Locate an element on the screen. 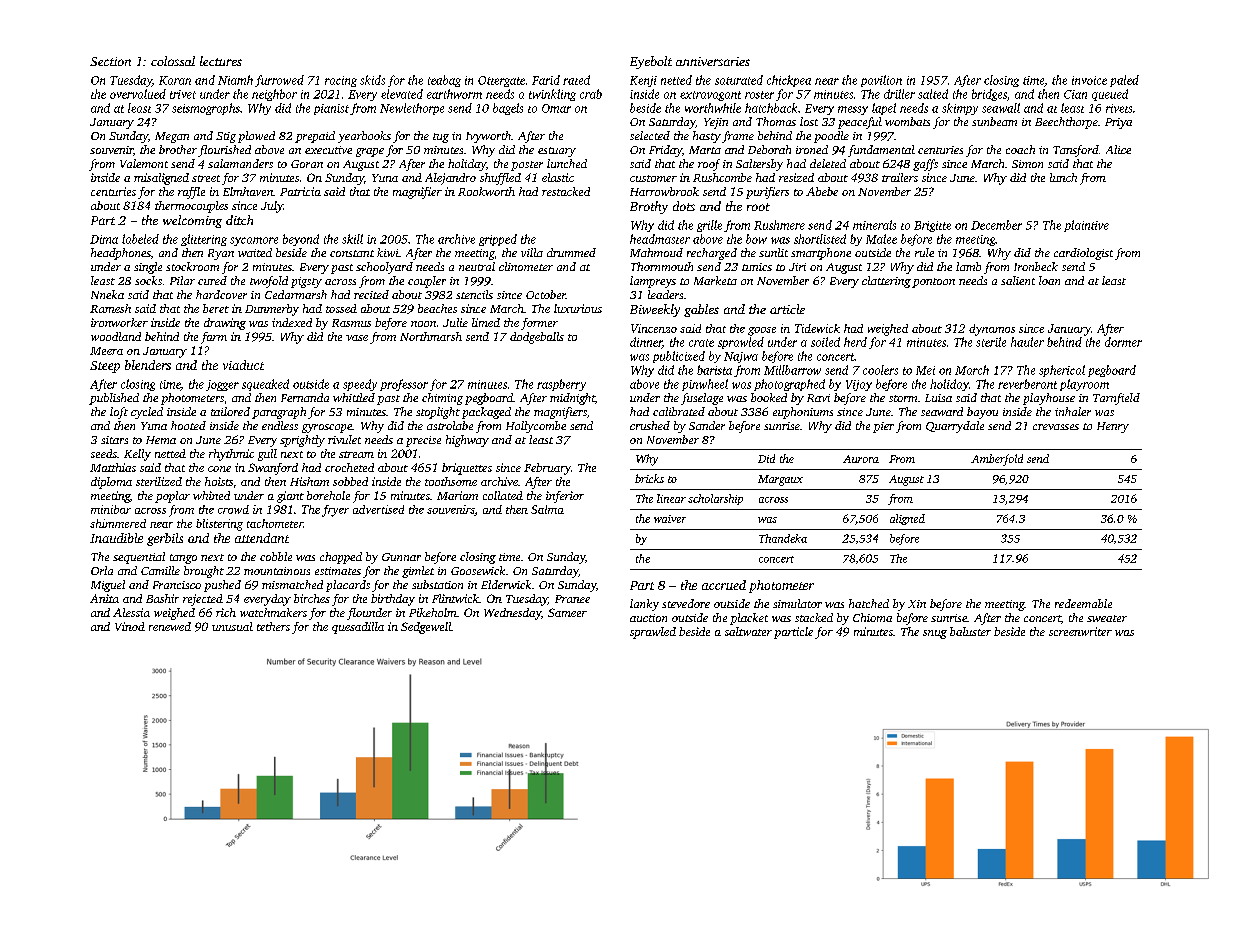 The image size is (1233, 952). Miguel is located at coordinates (108, 586).
